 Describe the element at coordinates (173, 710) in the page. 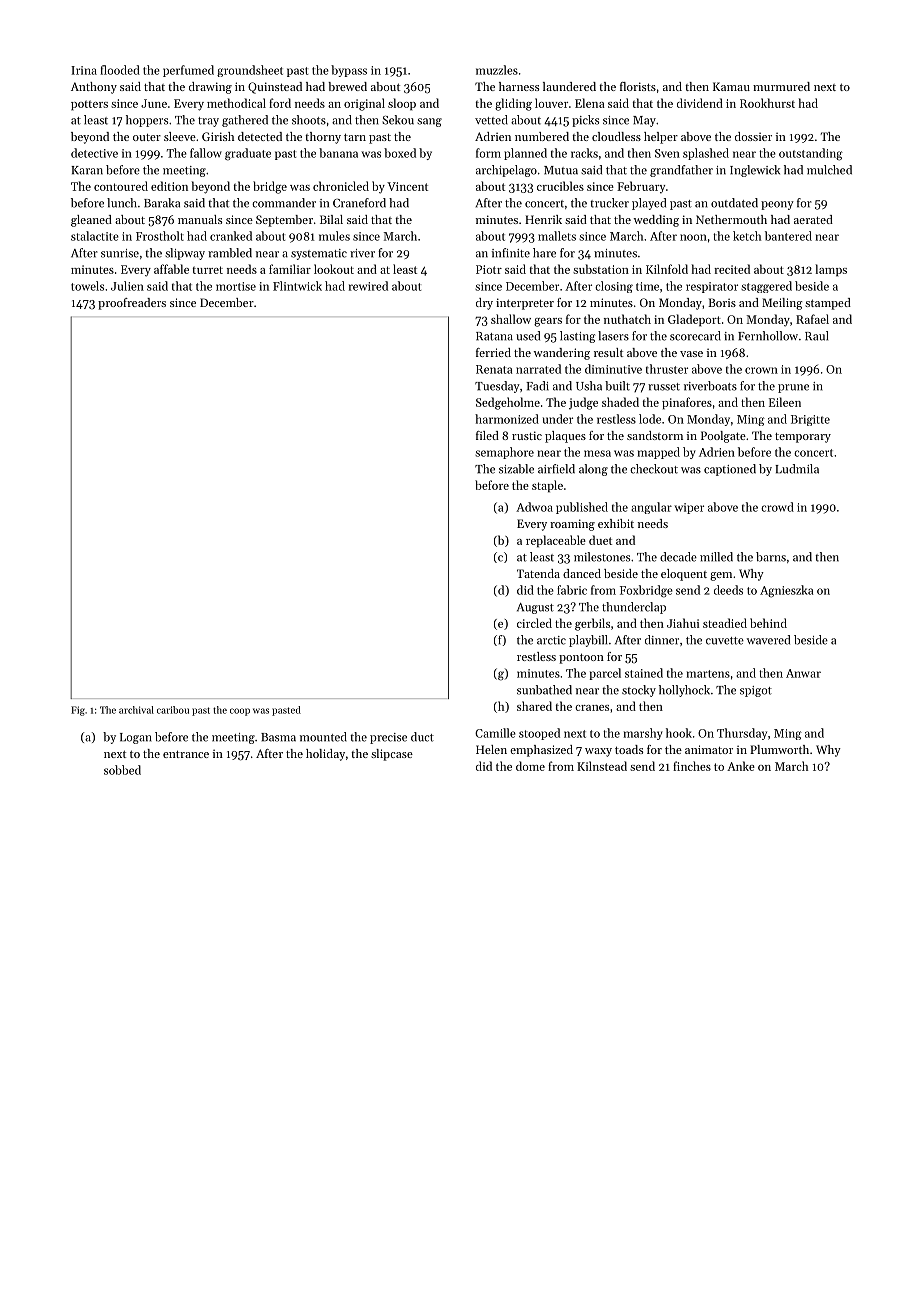

I see `caribou` at that location.
